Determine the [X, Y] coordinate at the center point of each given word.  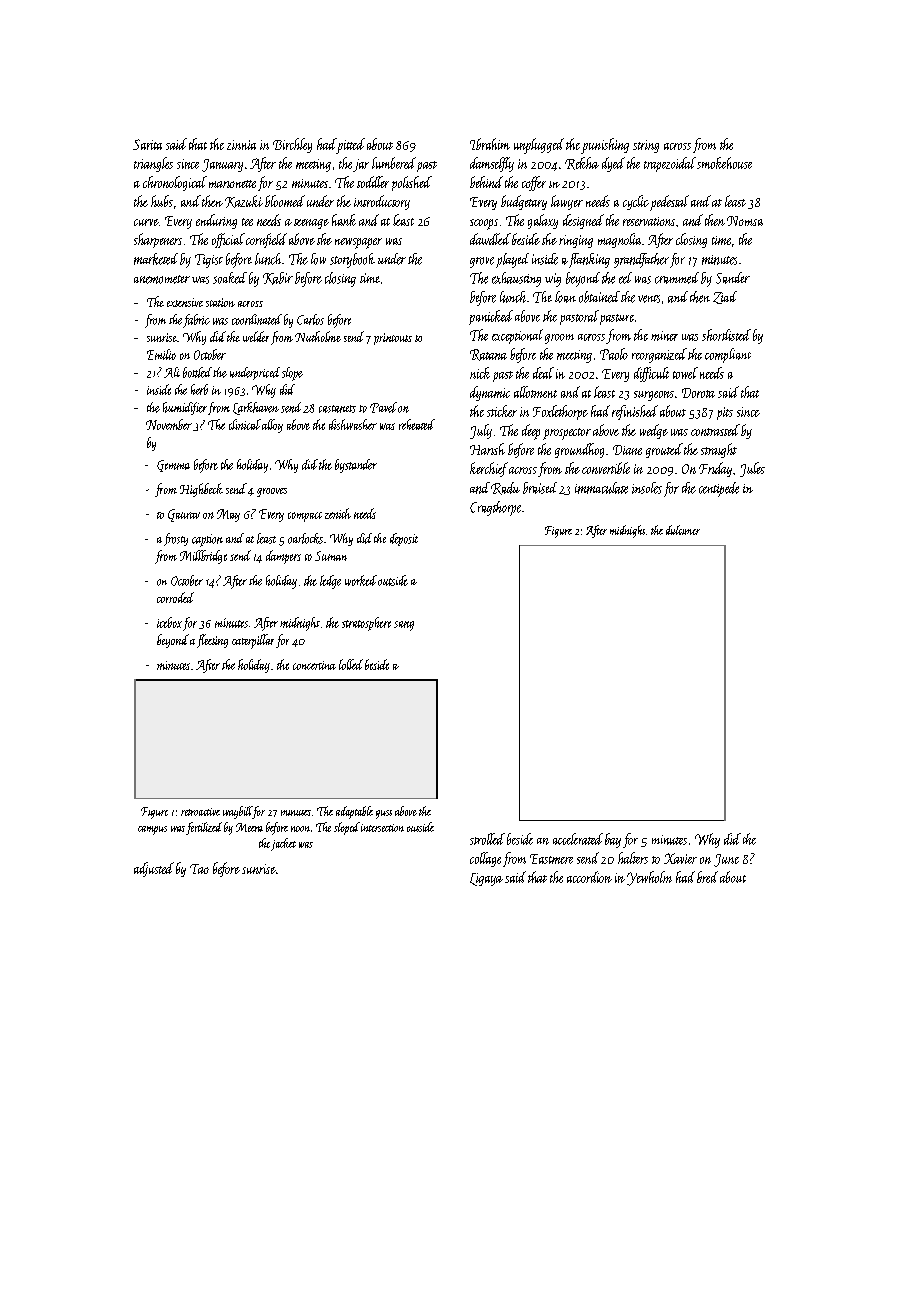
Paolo [614, 354]
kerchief [489, 469]
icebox [169, 622]
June [726, 860]
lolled [351, 664]
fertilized [204, 828]
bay [613, 840]
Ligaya [486, 879]
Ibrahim [490, 144]
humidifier [185, 408]
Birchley [292, 145]
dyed [613, 164]
